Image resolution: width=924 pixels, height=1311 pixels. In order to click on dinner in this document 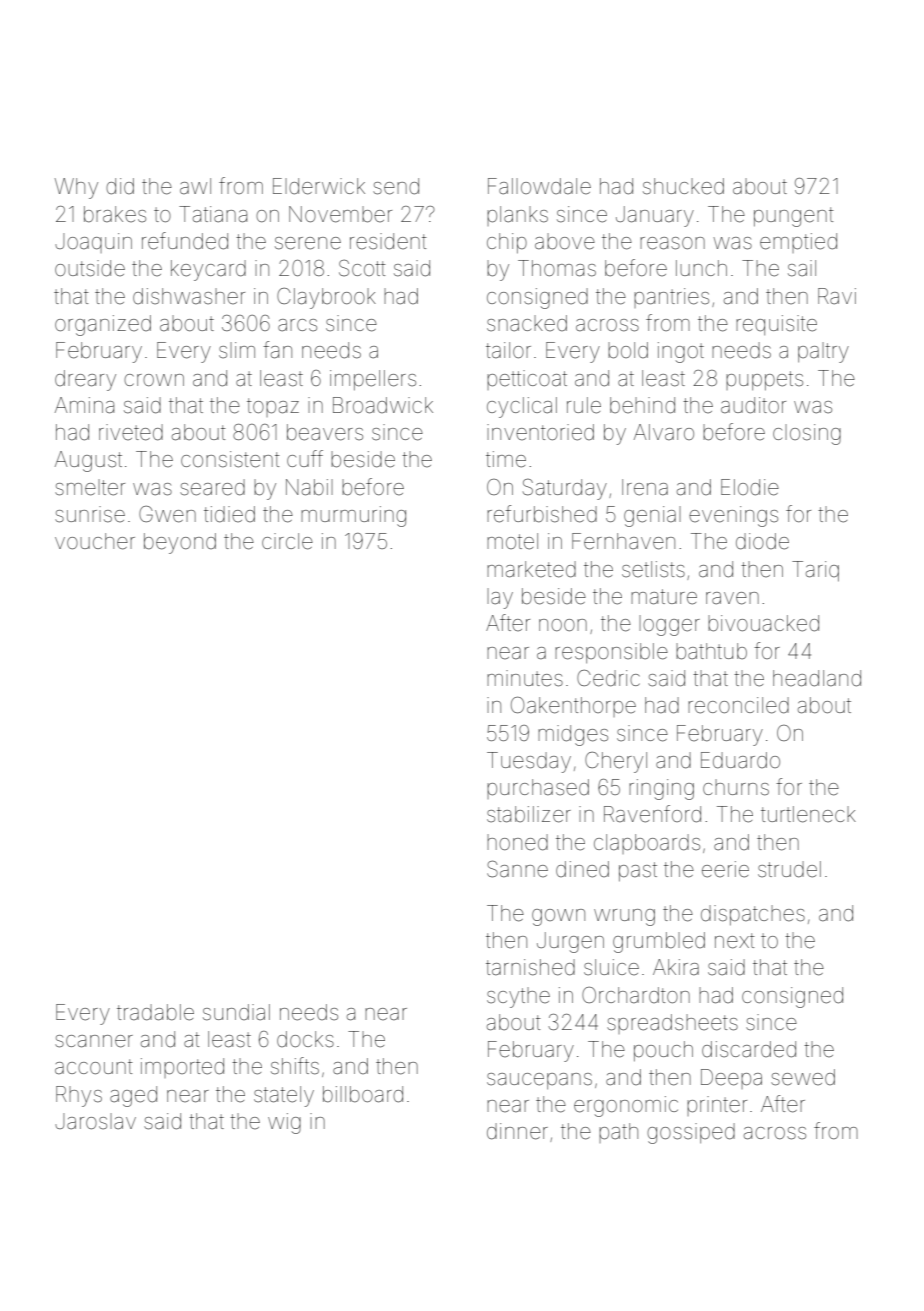, I will do `click(517, 1131)`.
